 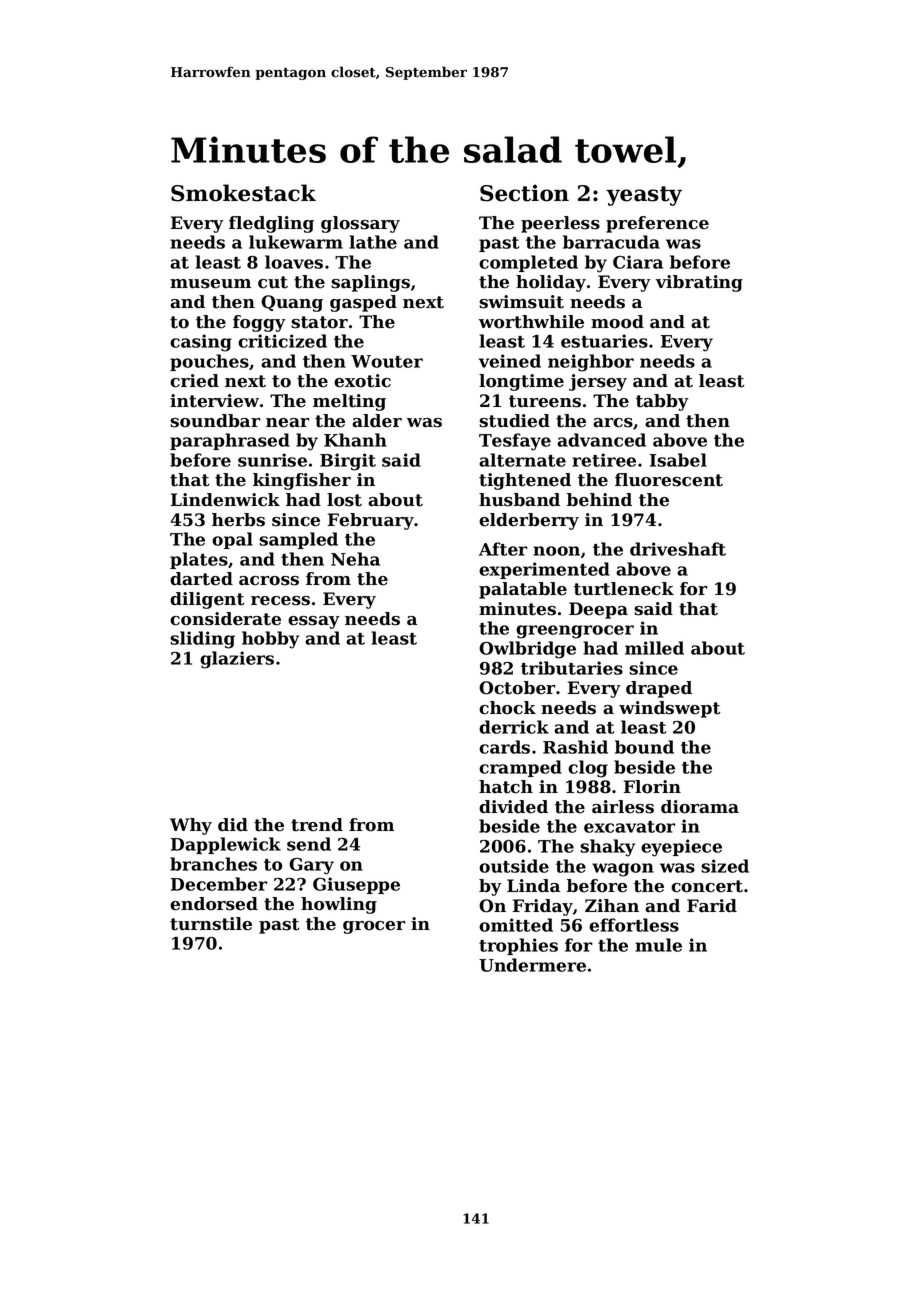 I want to click on behind, so click(x=599, y=500).
